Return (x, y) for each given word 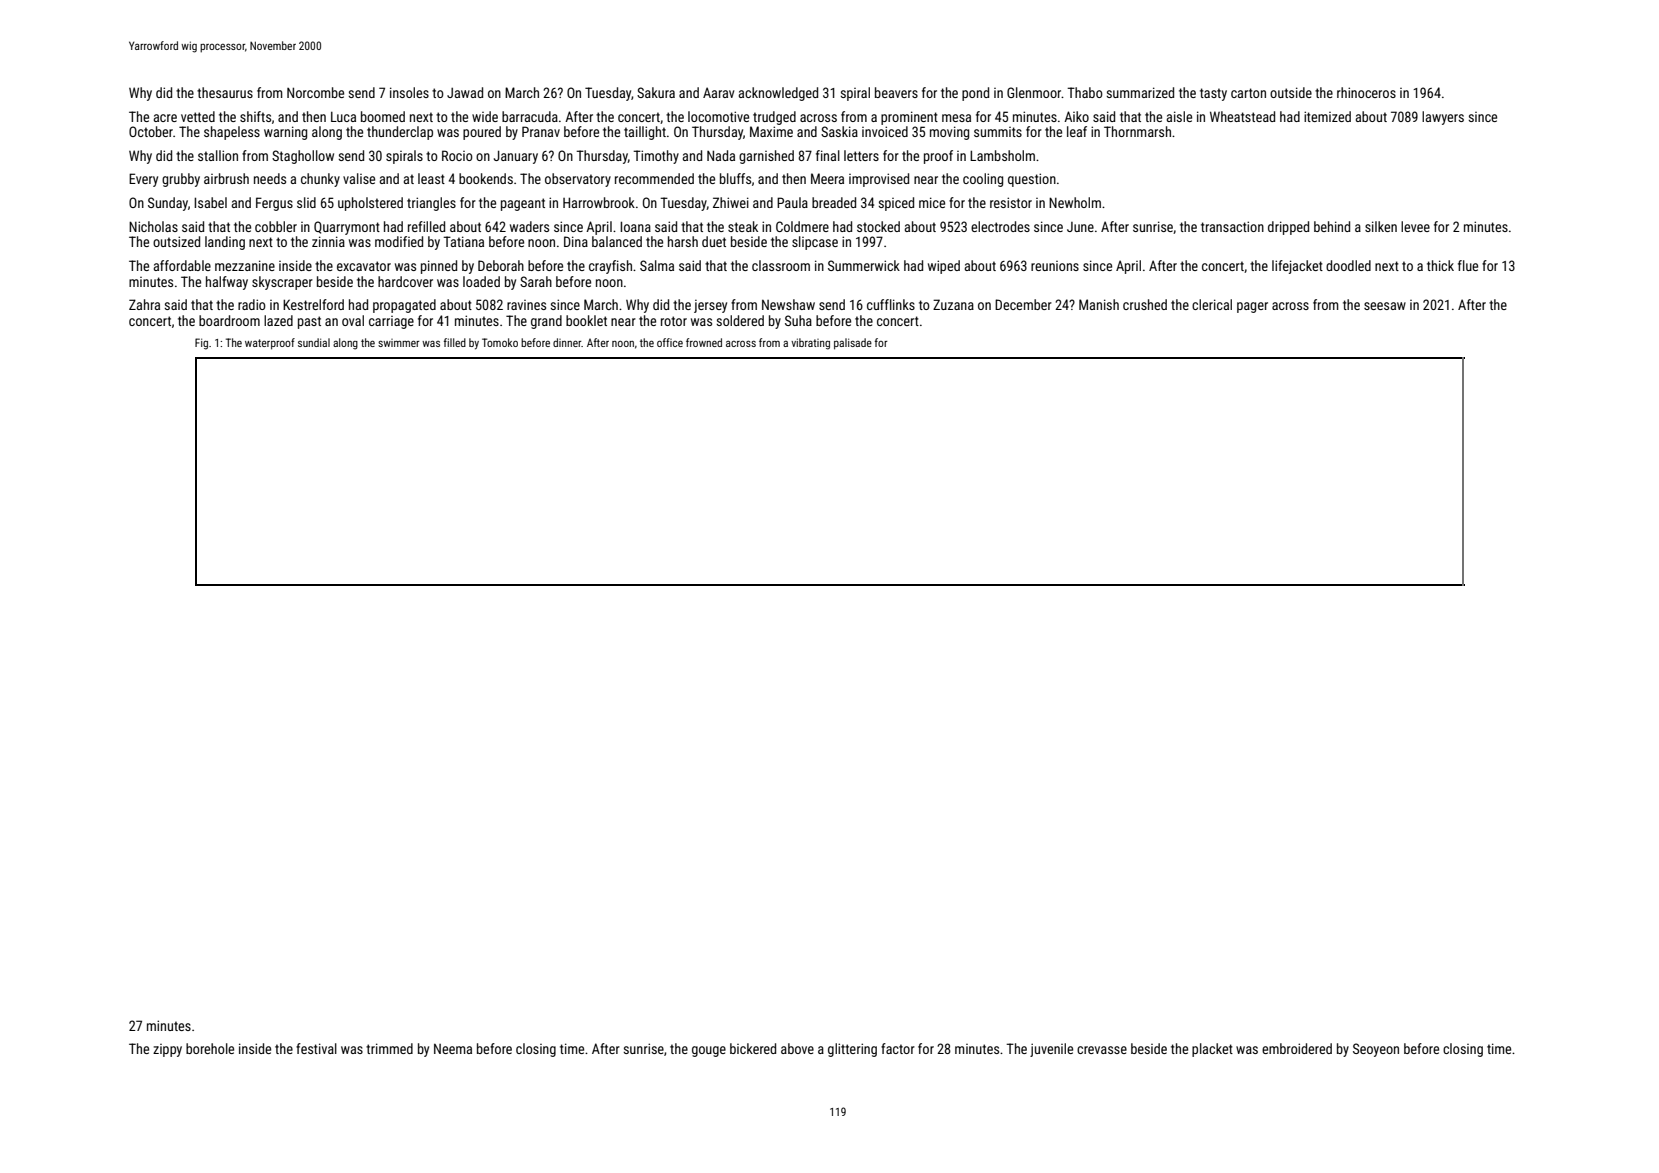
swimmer (399, 343)
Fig (201, 344)
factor (898, 1048)
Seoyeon (1376, 1050)
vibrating (810, 344)
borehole (210, 1048)
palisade (853, 344)
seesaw (1385, 306)
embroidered (1297, 1048)
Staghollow (303, 157)
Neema (453, 1049)
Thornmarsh (1137, 131)
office (670, 342)
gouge (709, 1051)
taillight (645, 133)
